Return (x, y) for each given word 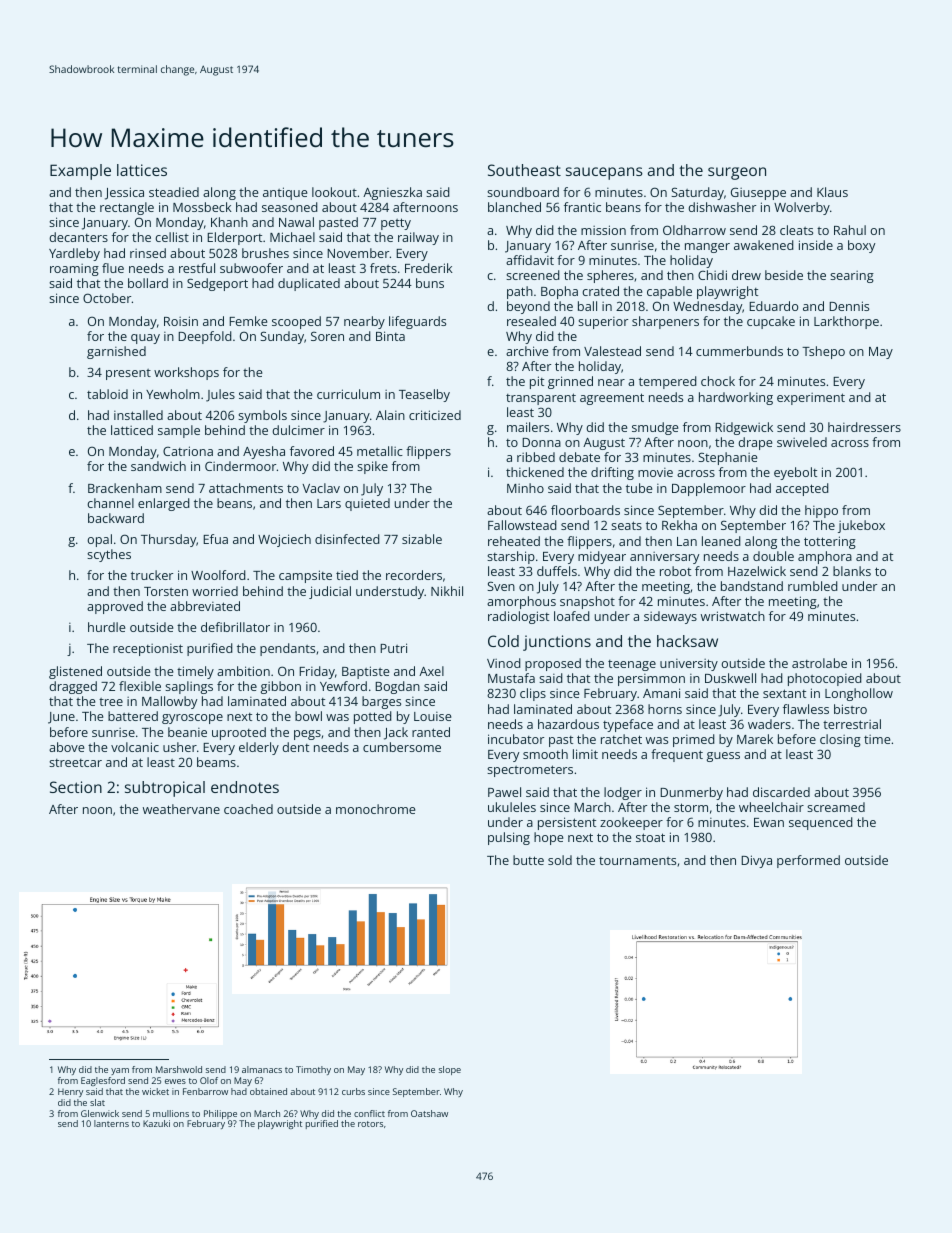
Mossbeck (202, 207)
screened (533, 275)
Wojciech (284, 540)
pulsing (509, 838)
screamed (836, 807)
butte (528, 860)
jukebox (861, 526)
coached (248, 809)
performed (808, 861)
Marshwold (179, 1069)
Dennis (849, 306)
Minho (525, 488)
